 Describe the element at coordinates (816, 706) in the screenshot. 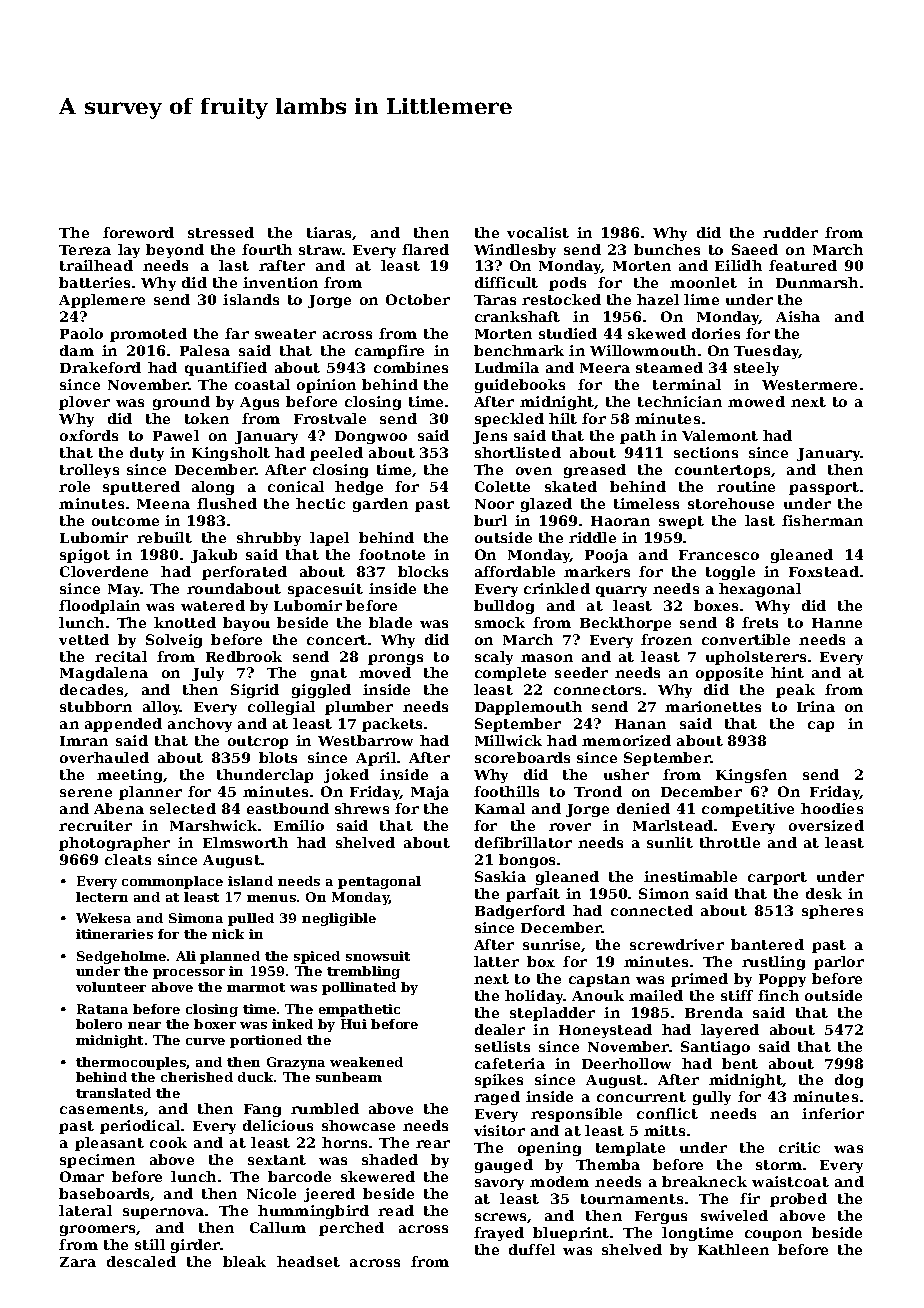

I see `Irina` at that location.
